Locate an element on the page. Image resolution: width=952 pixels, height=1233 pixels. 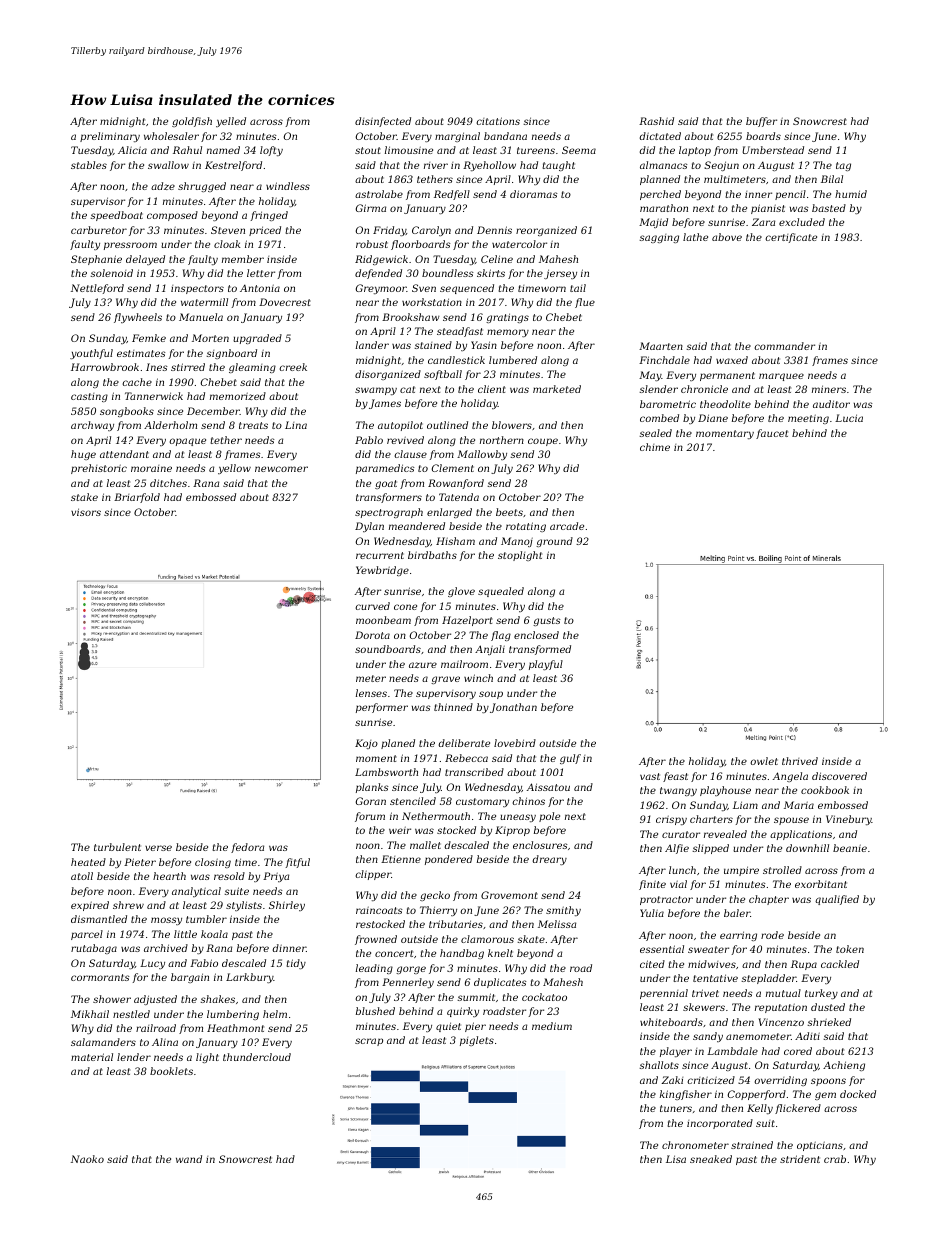
tributaries is located at coordinates (456, 924).
